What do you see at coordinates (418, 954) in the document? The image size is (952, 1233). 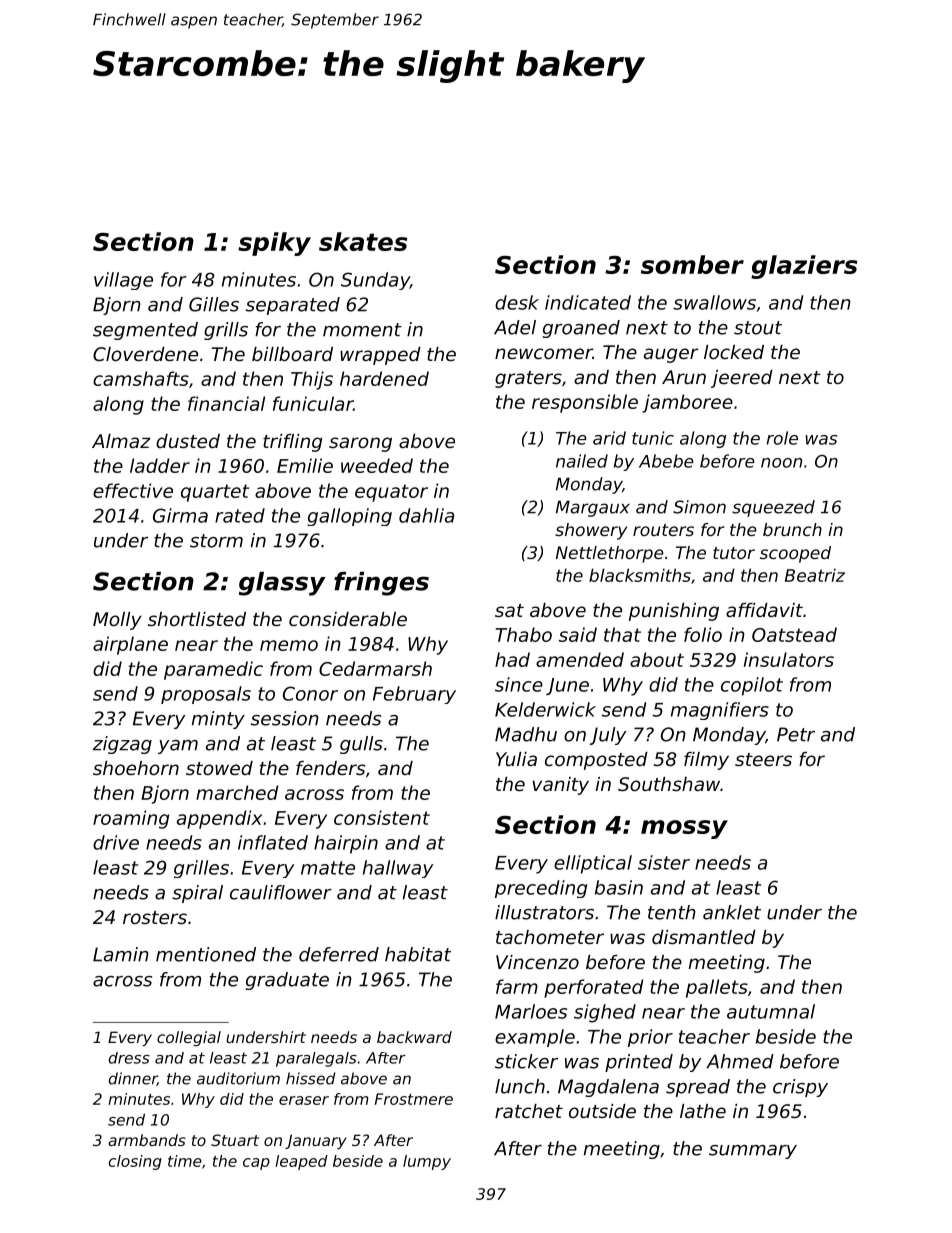 I see `habitat` at bounding box center [418, 954].
